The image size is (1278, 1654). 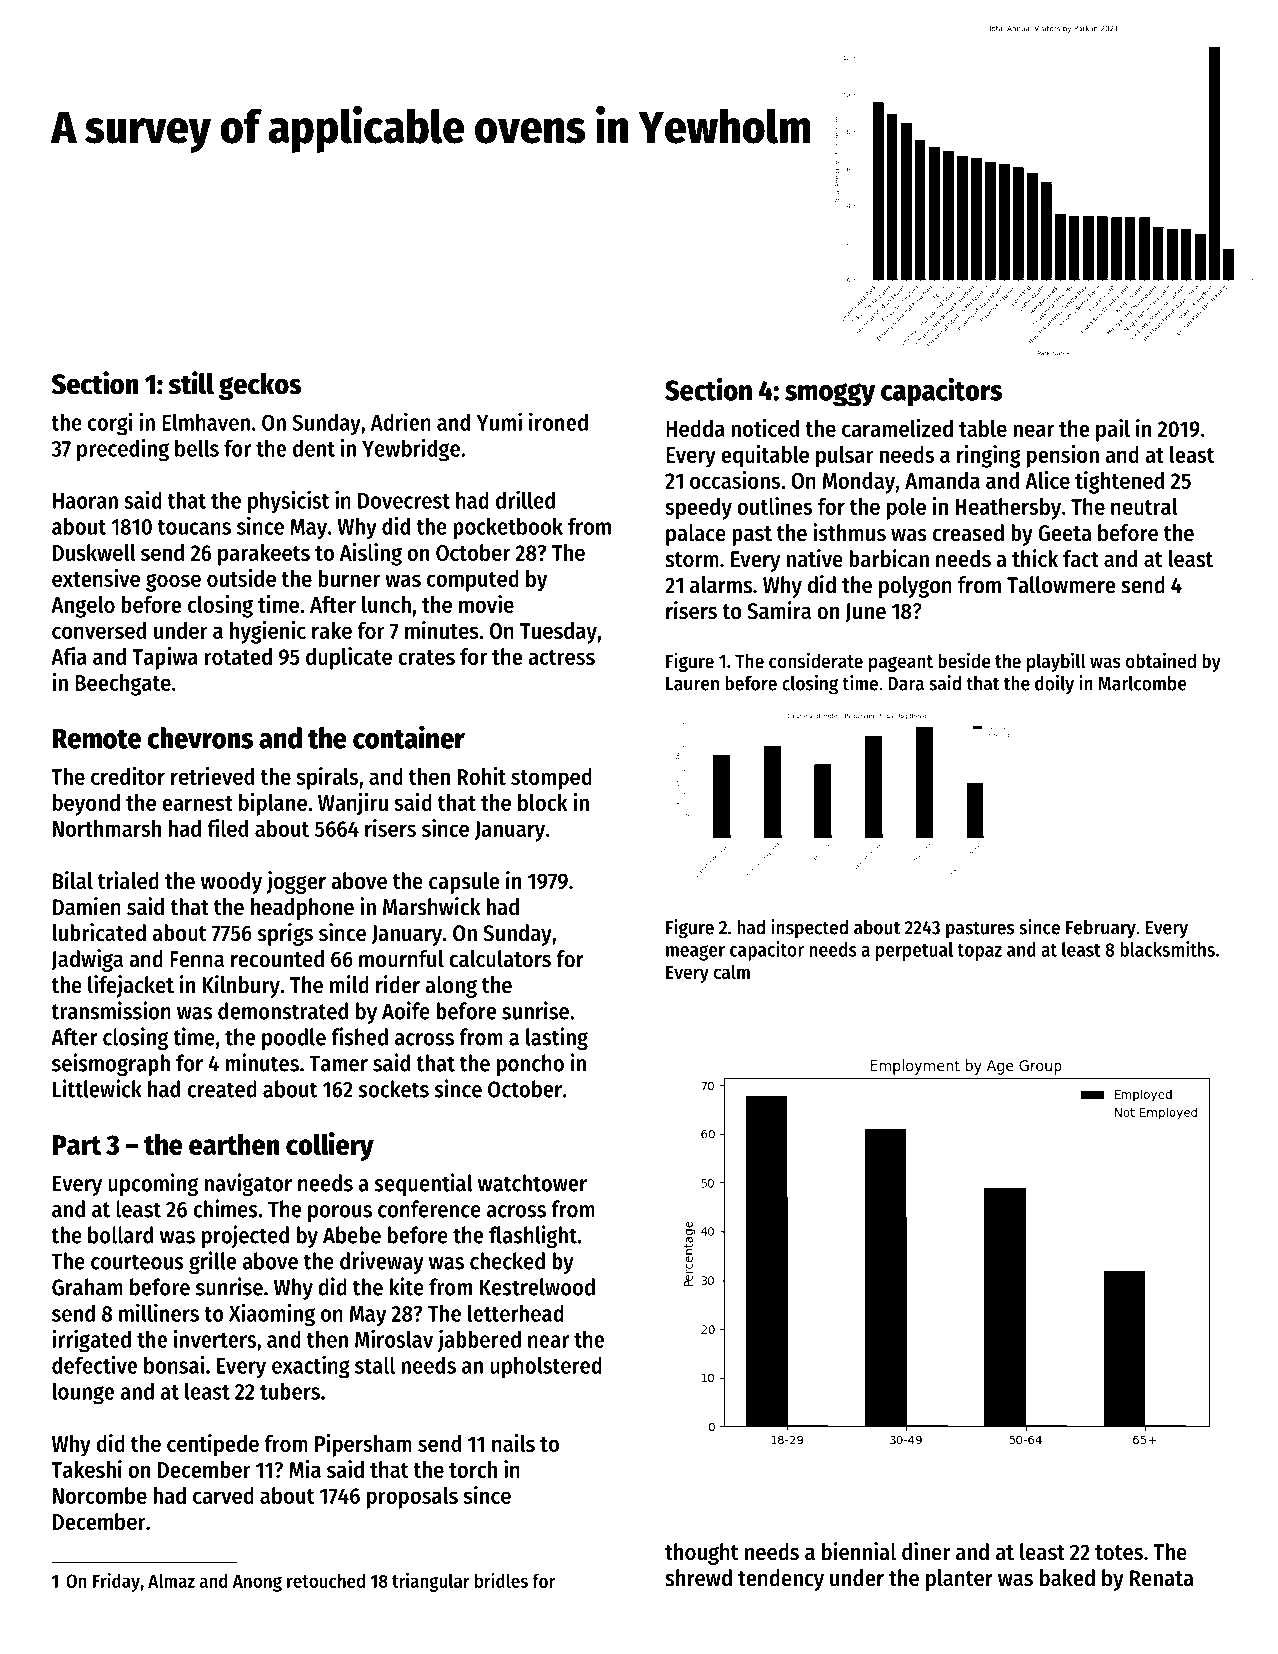 I want to click on thought, so click(x=702, y=1554).
